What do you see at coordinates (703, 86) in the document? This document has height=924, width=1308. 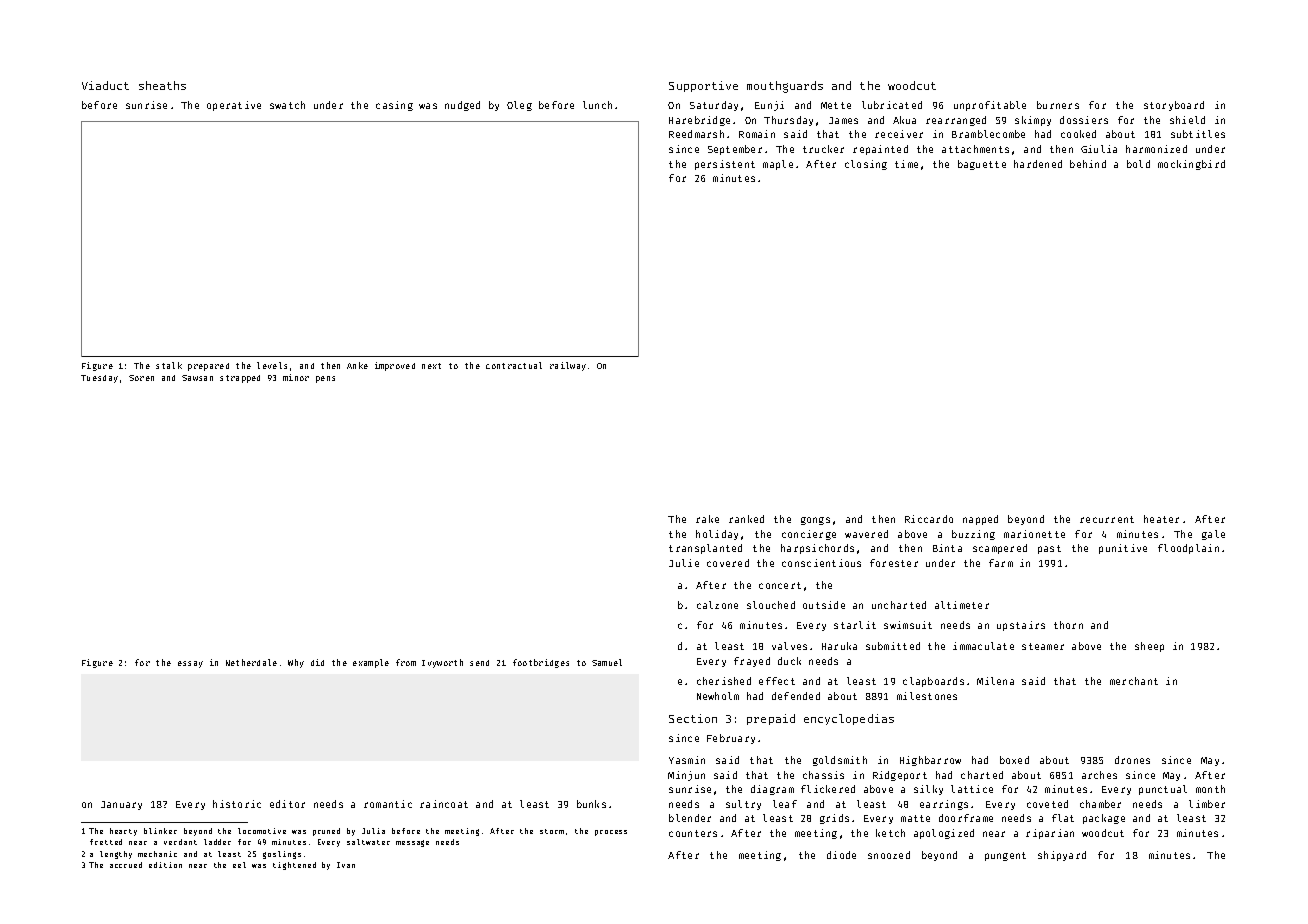 I see `Supportive` at bounding box center [703, 86].
